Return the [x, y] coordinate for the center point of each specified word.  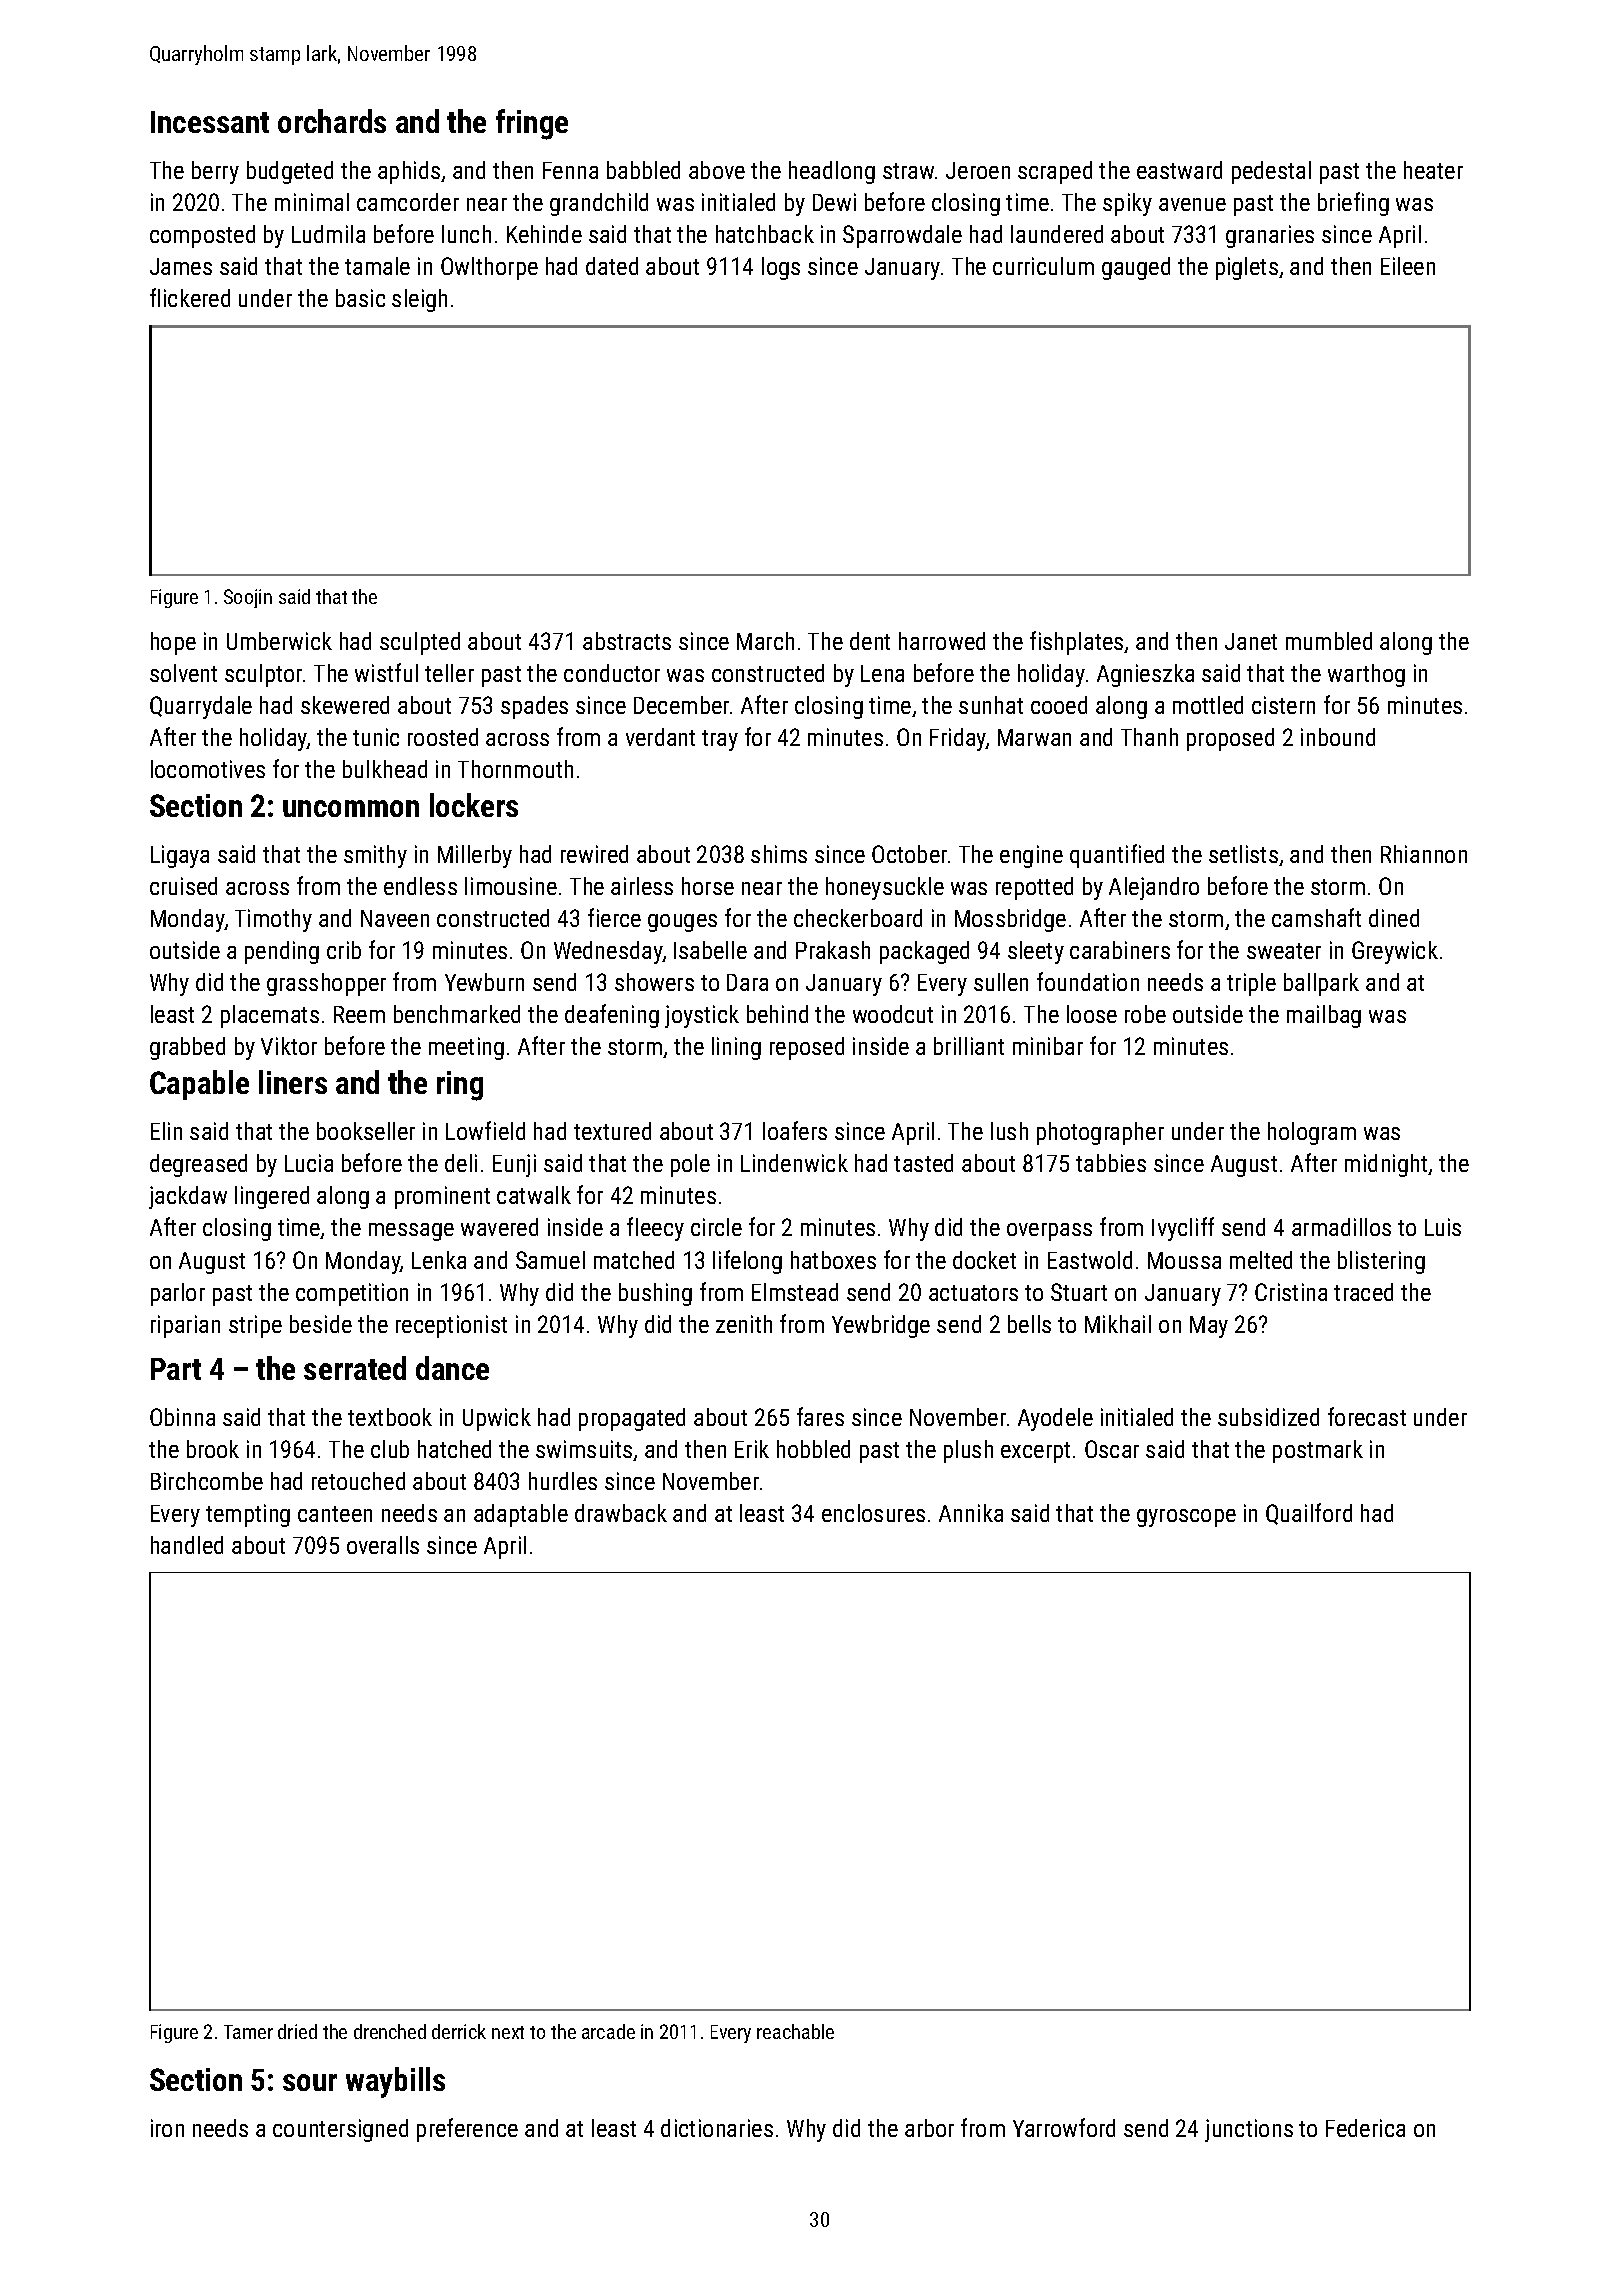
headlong [832, 172]
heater [1433, 170]
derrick [459, 2031]
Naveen [395, 918]
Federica [1365, 2128]
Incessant [210, 122]
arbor [929, 2128]
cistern [1283, 705]
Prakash [833, 950]
